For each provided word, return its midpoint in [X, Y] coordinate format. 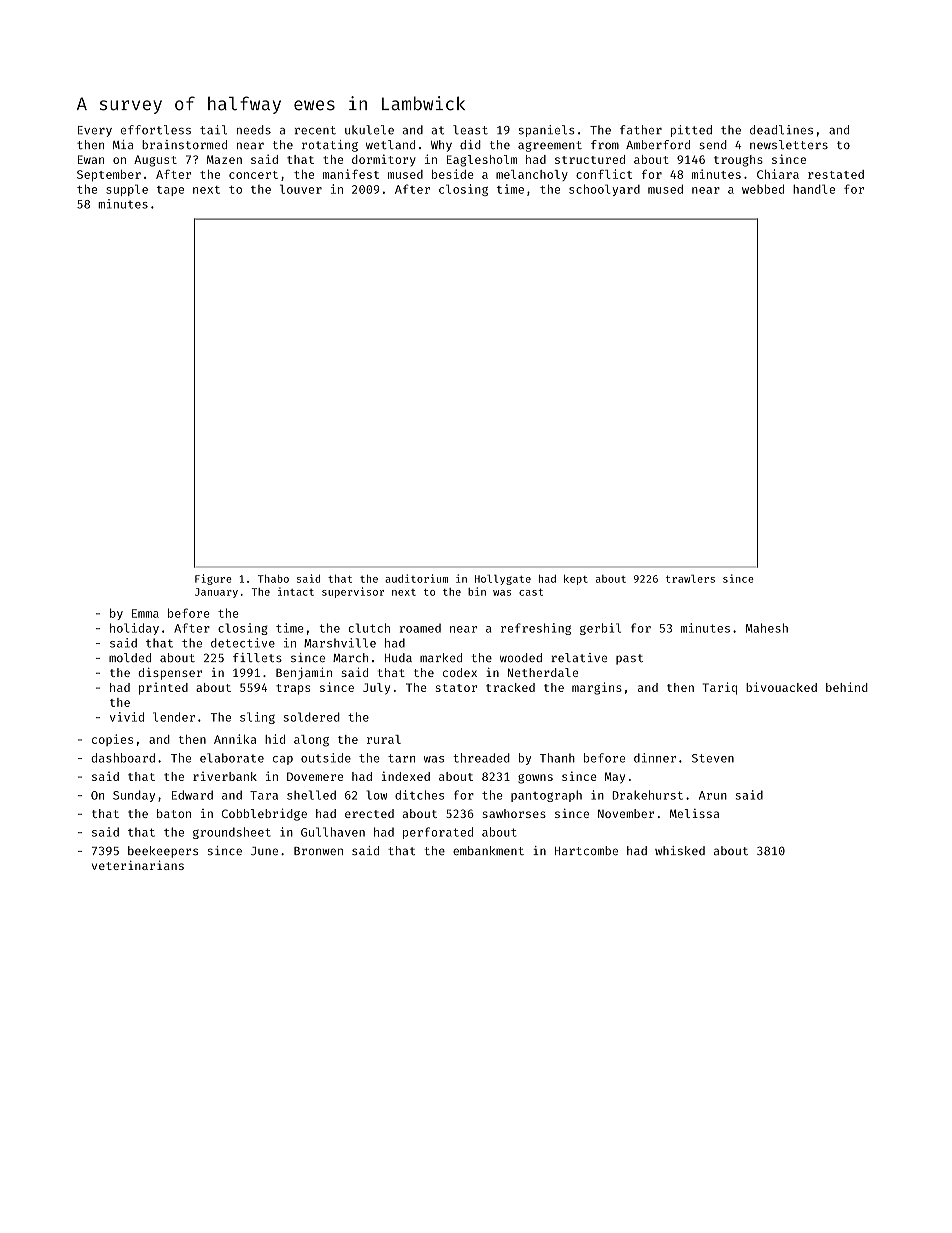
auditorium [416, 578]
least [470, 130]
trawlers [690, 579]
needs [254, 130]
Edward [192, 795]
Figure [213, 579]
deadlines [781, 130]
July [376, 689]
